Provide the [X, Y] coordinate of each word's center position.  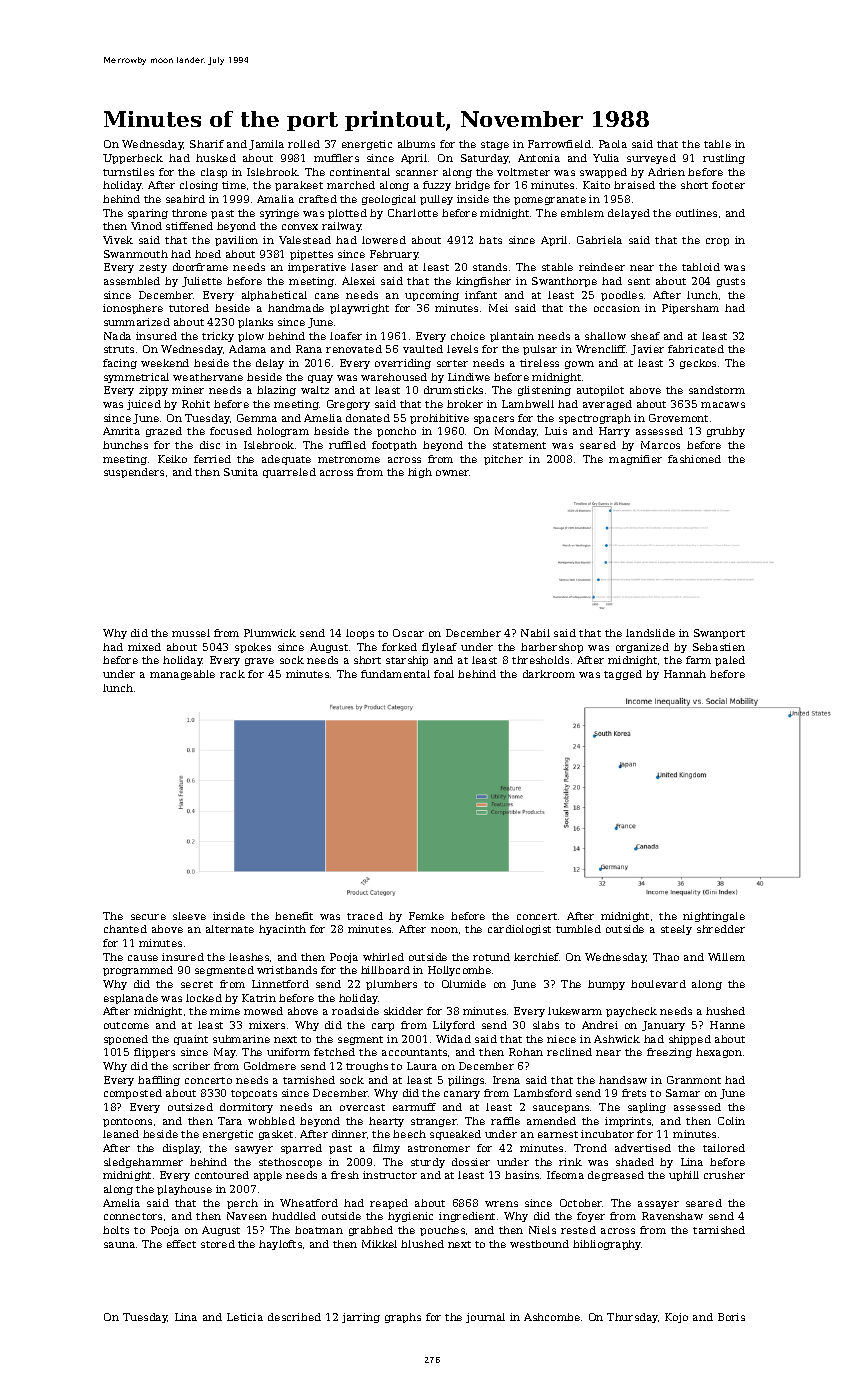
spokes [253, 648]
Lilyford [454, 1026]
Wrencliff [601, 349]
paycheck [631, 1012]
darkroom [549, 674]
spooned [126, 1040]
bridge [472, 186]
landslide [650, 633]
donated [368, 418]
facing [120, 364]
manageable [182, 675]
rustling [724, 159]
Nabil [535, 633]
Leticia [245, 1317]
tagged [623, 675]
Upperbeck [133, 159]
